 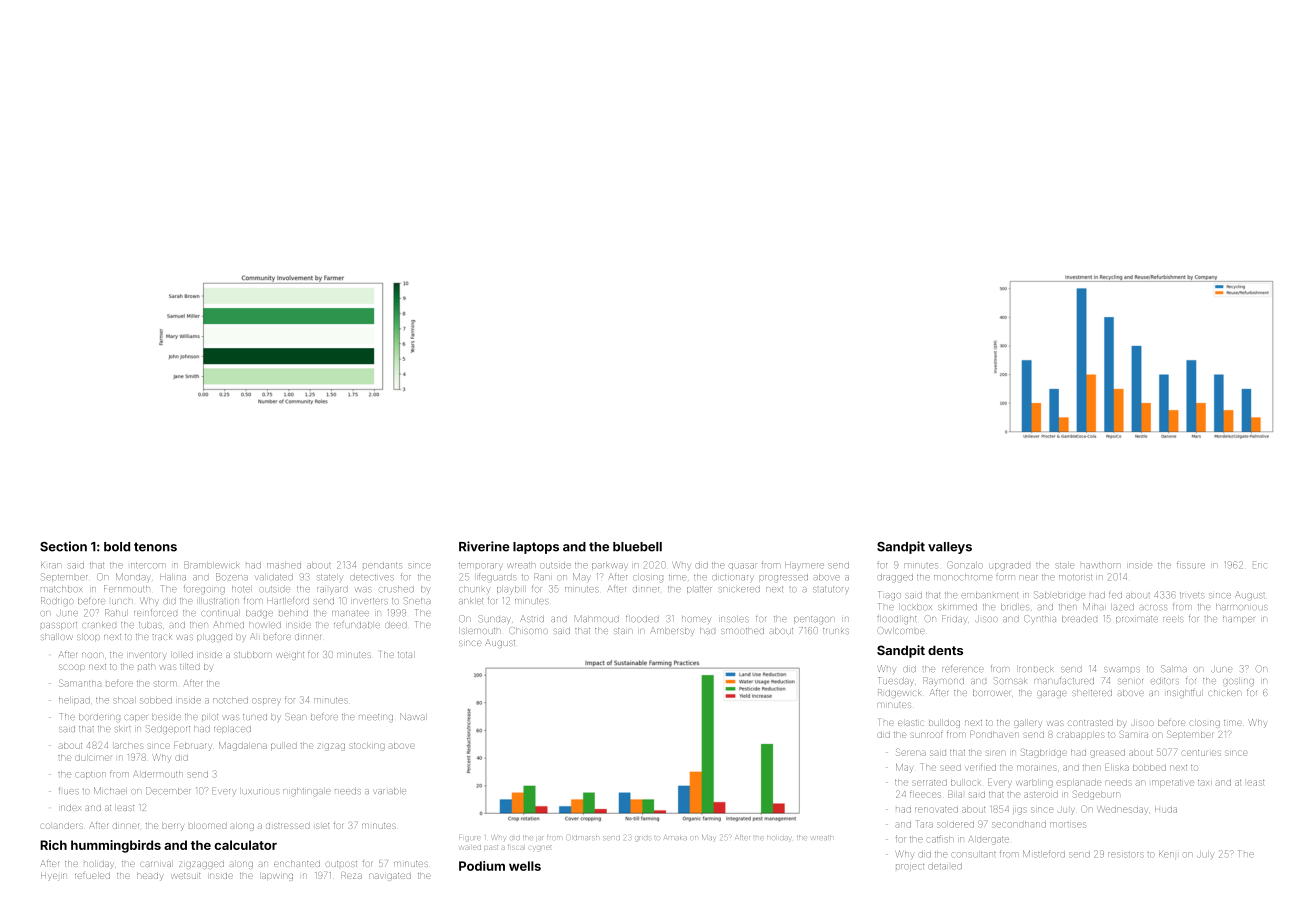 I want to click on bluebell, so click(x=637, y=547).
